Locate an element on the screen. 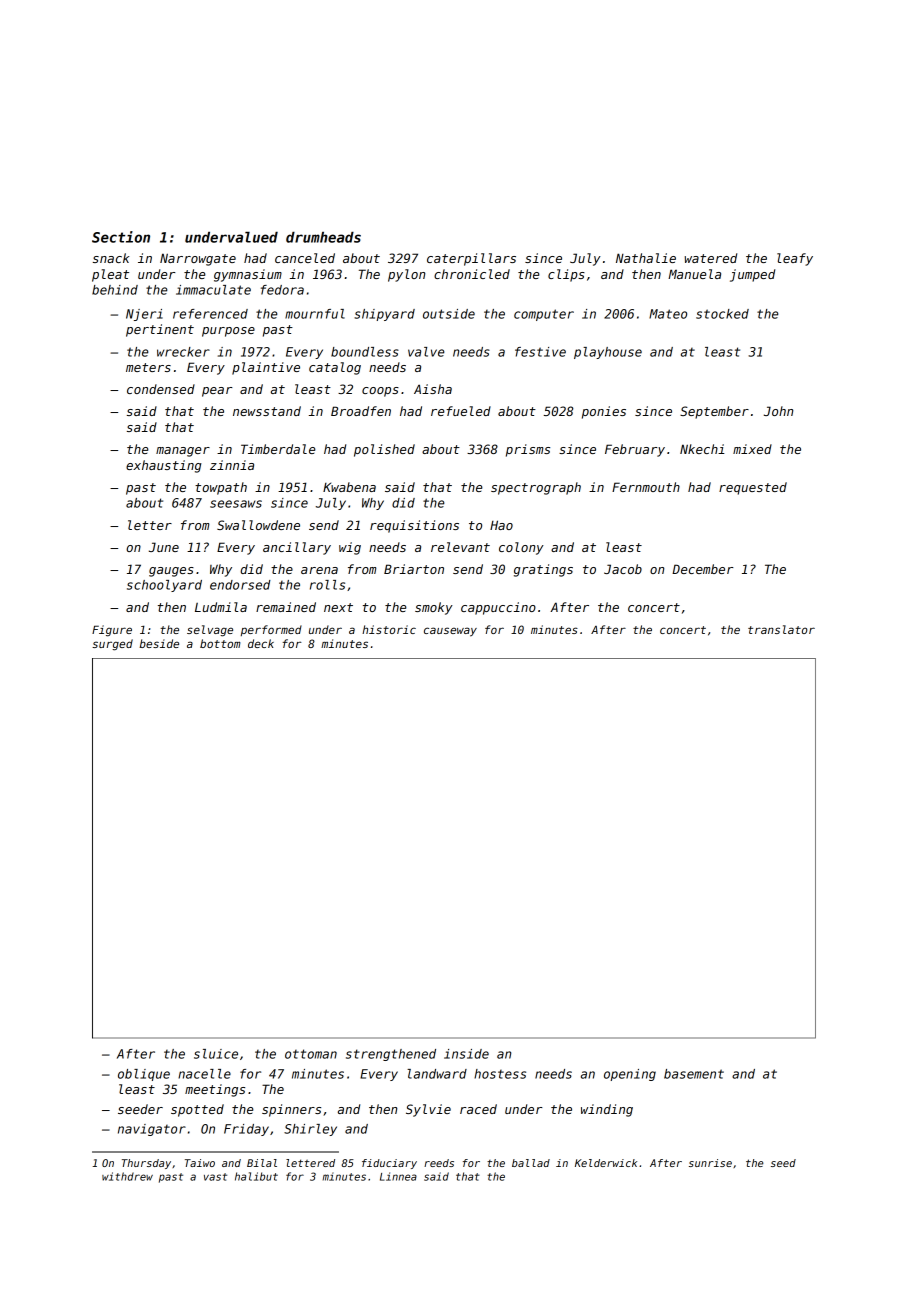  ottoman is located at coordinates (311, 1054).
